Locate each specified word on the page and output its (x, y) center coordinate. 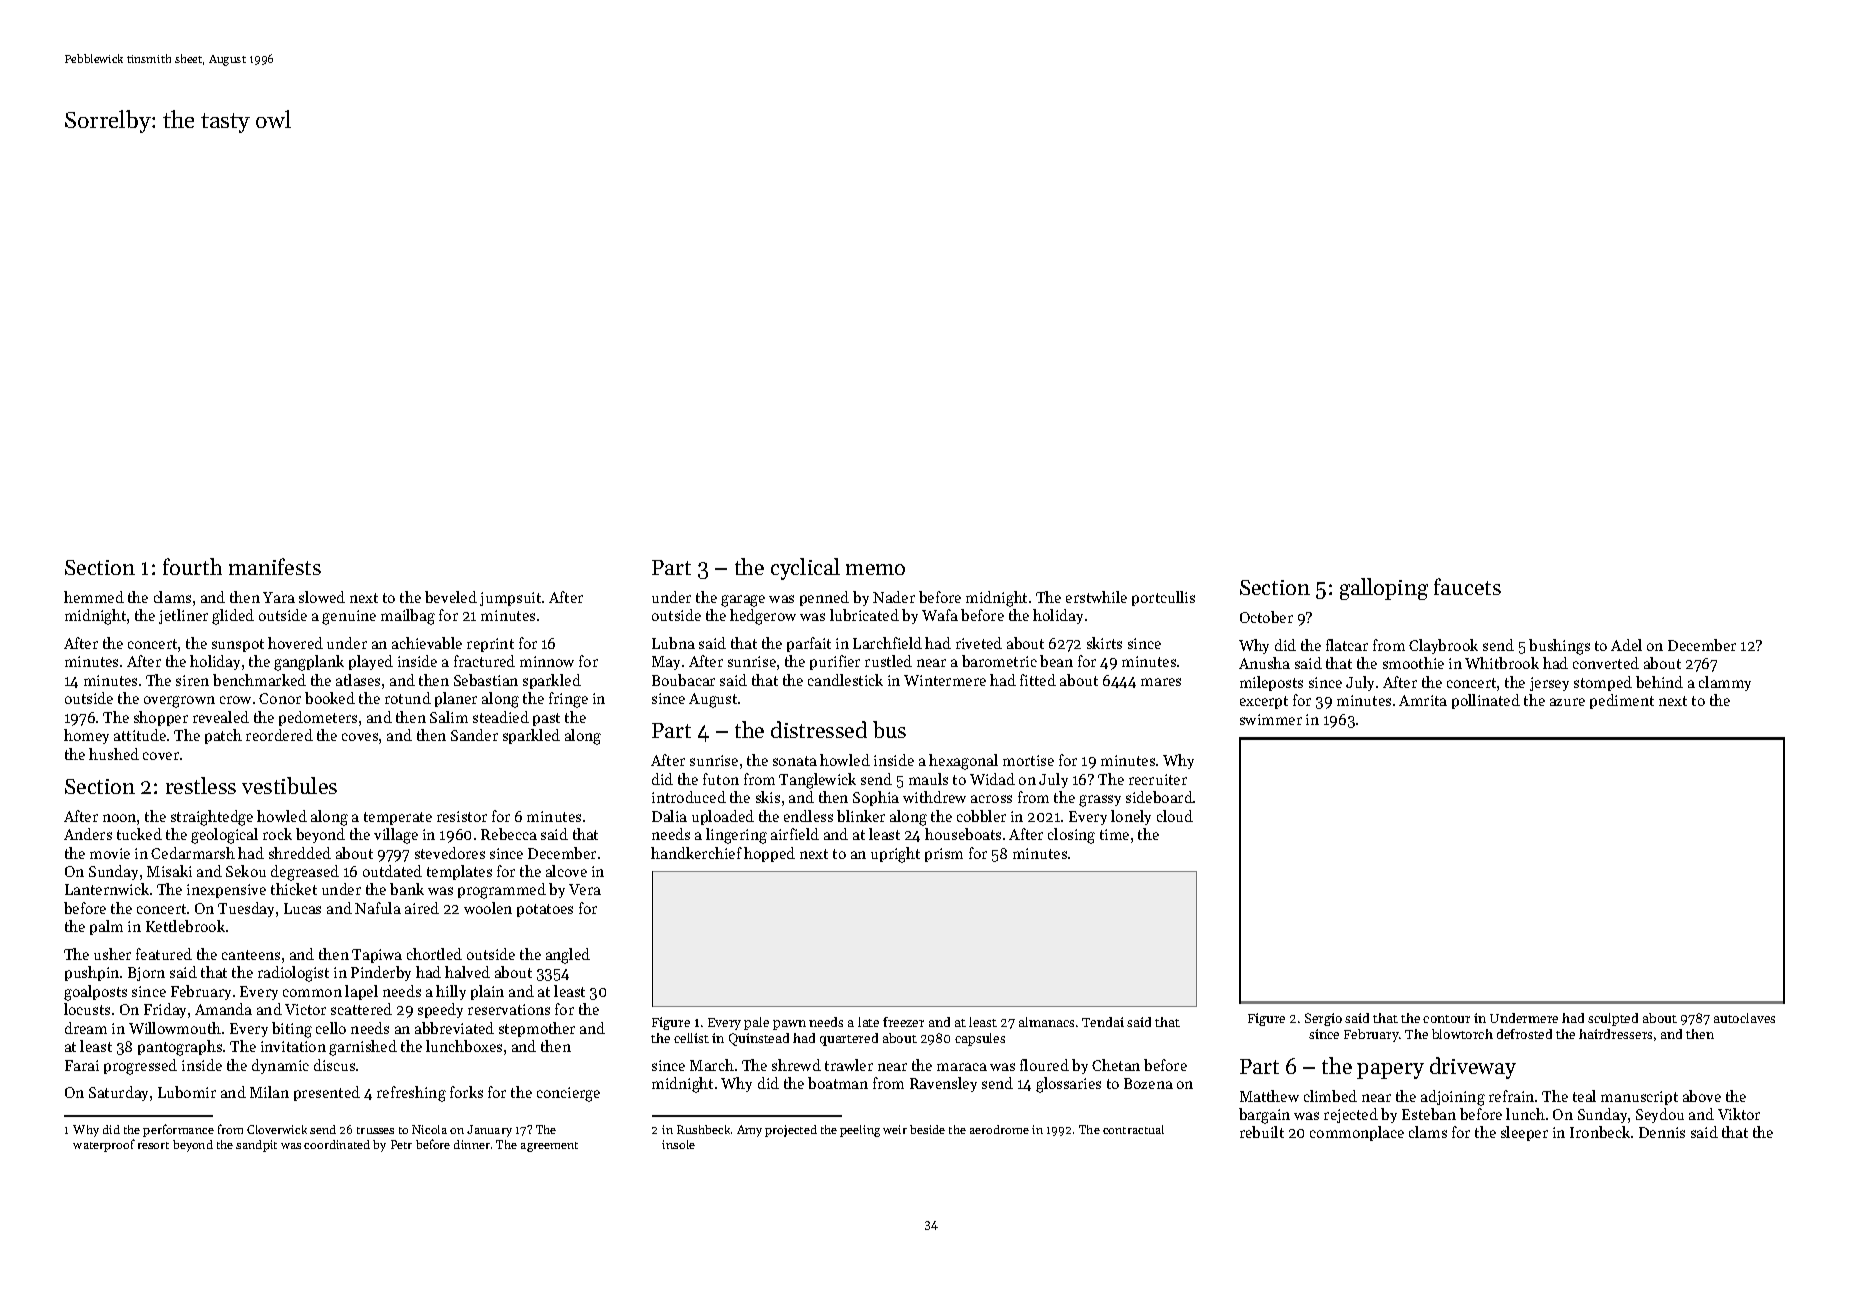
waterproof (104, 1145)
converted (1606, 663)
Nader (894, 597)
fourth (192, 566)
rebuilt (1262, 1132)
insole (678, 1144)
